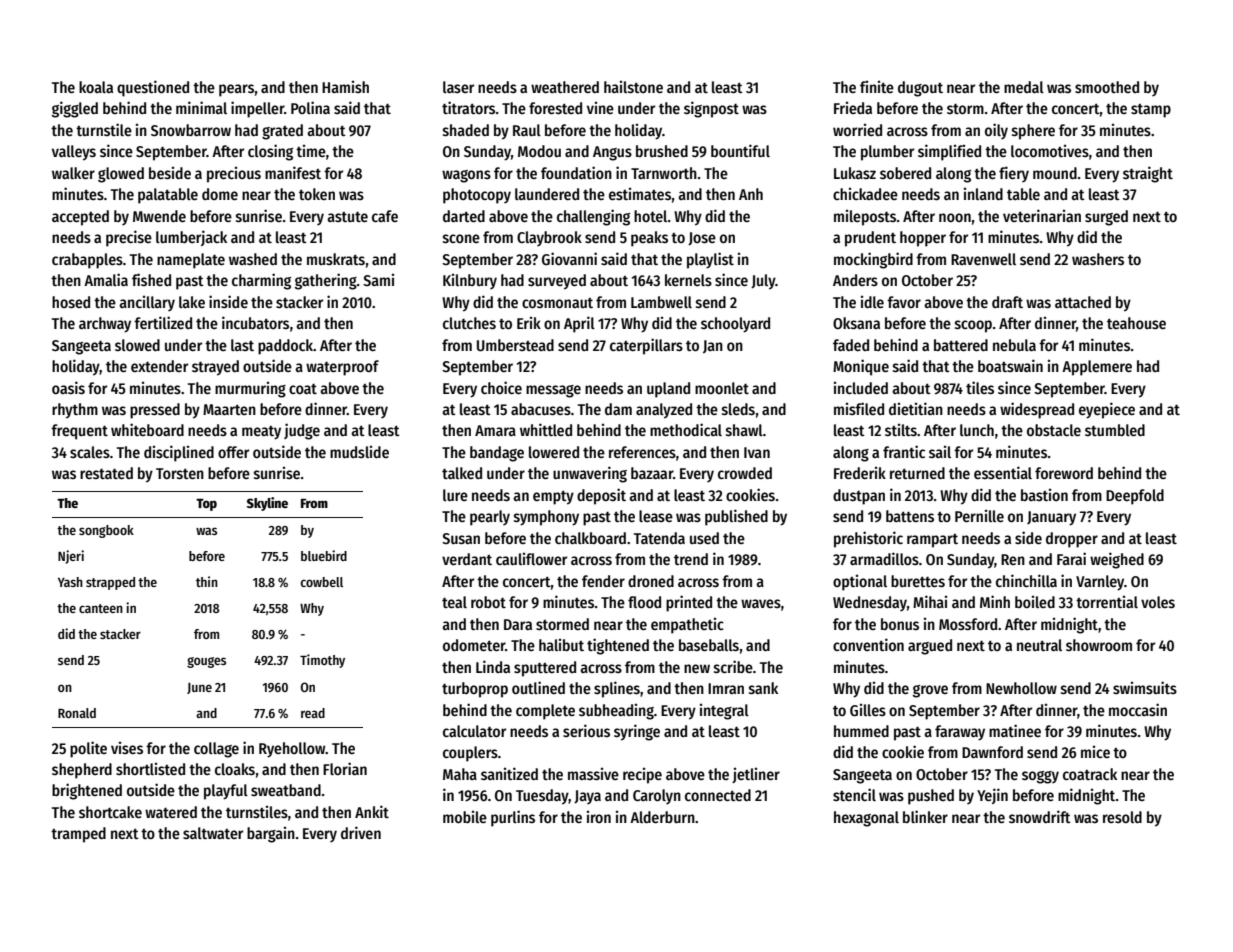 This screenshot has height=952, width=1233. What do you see at coordinates (1136, 323) in the screenshot?
I see `teahouse` at bounding box center [1136, 323].
